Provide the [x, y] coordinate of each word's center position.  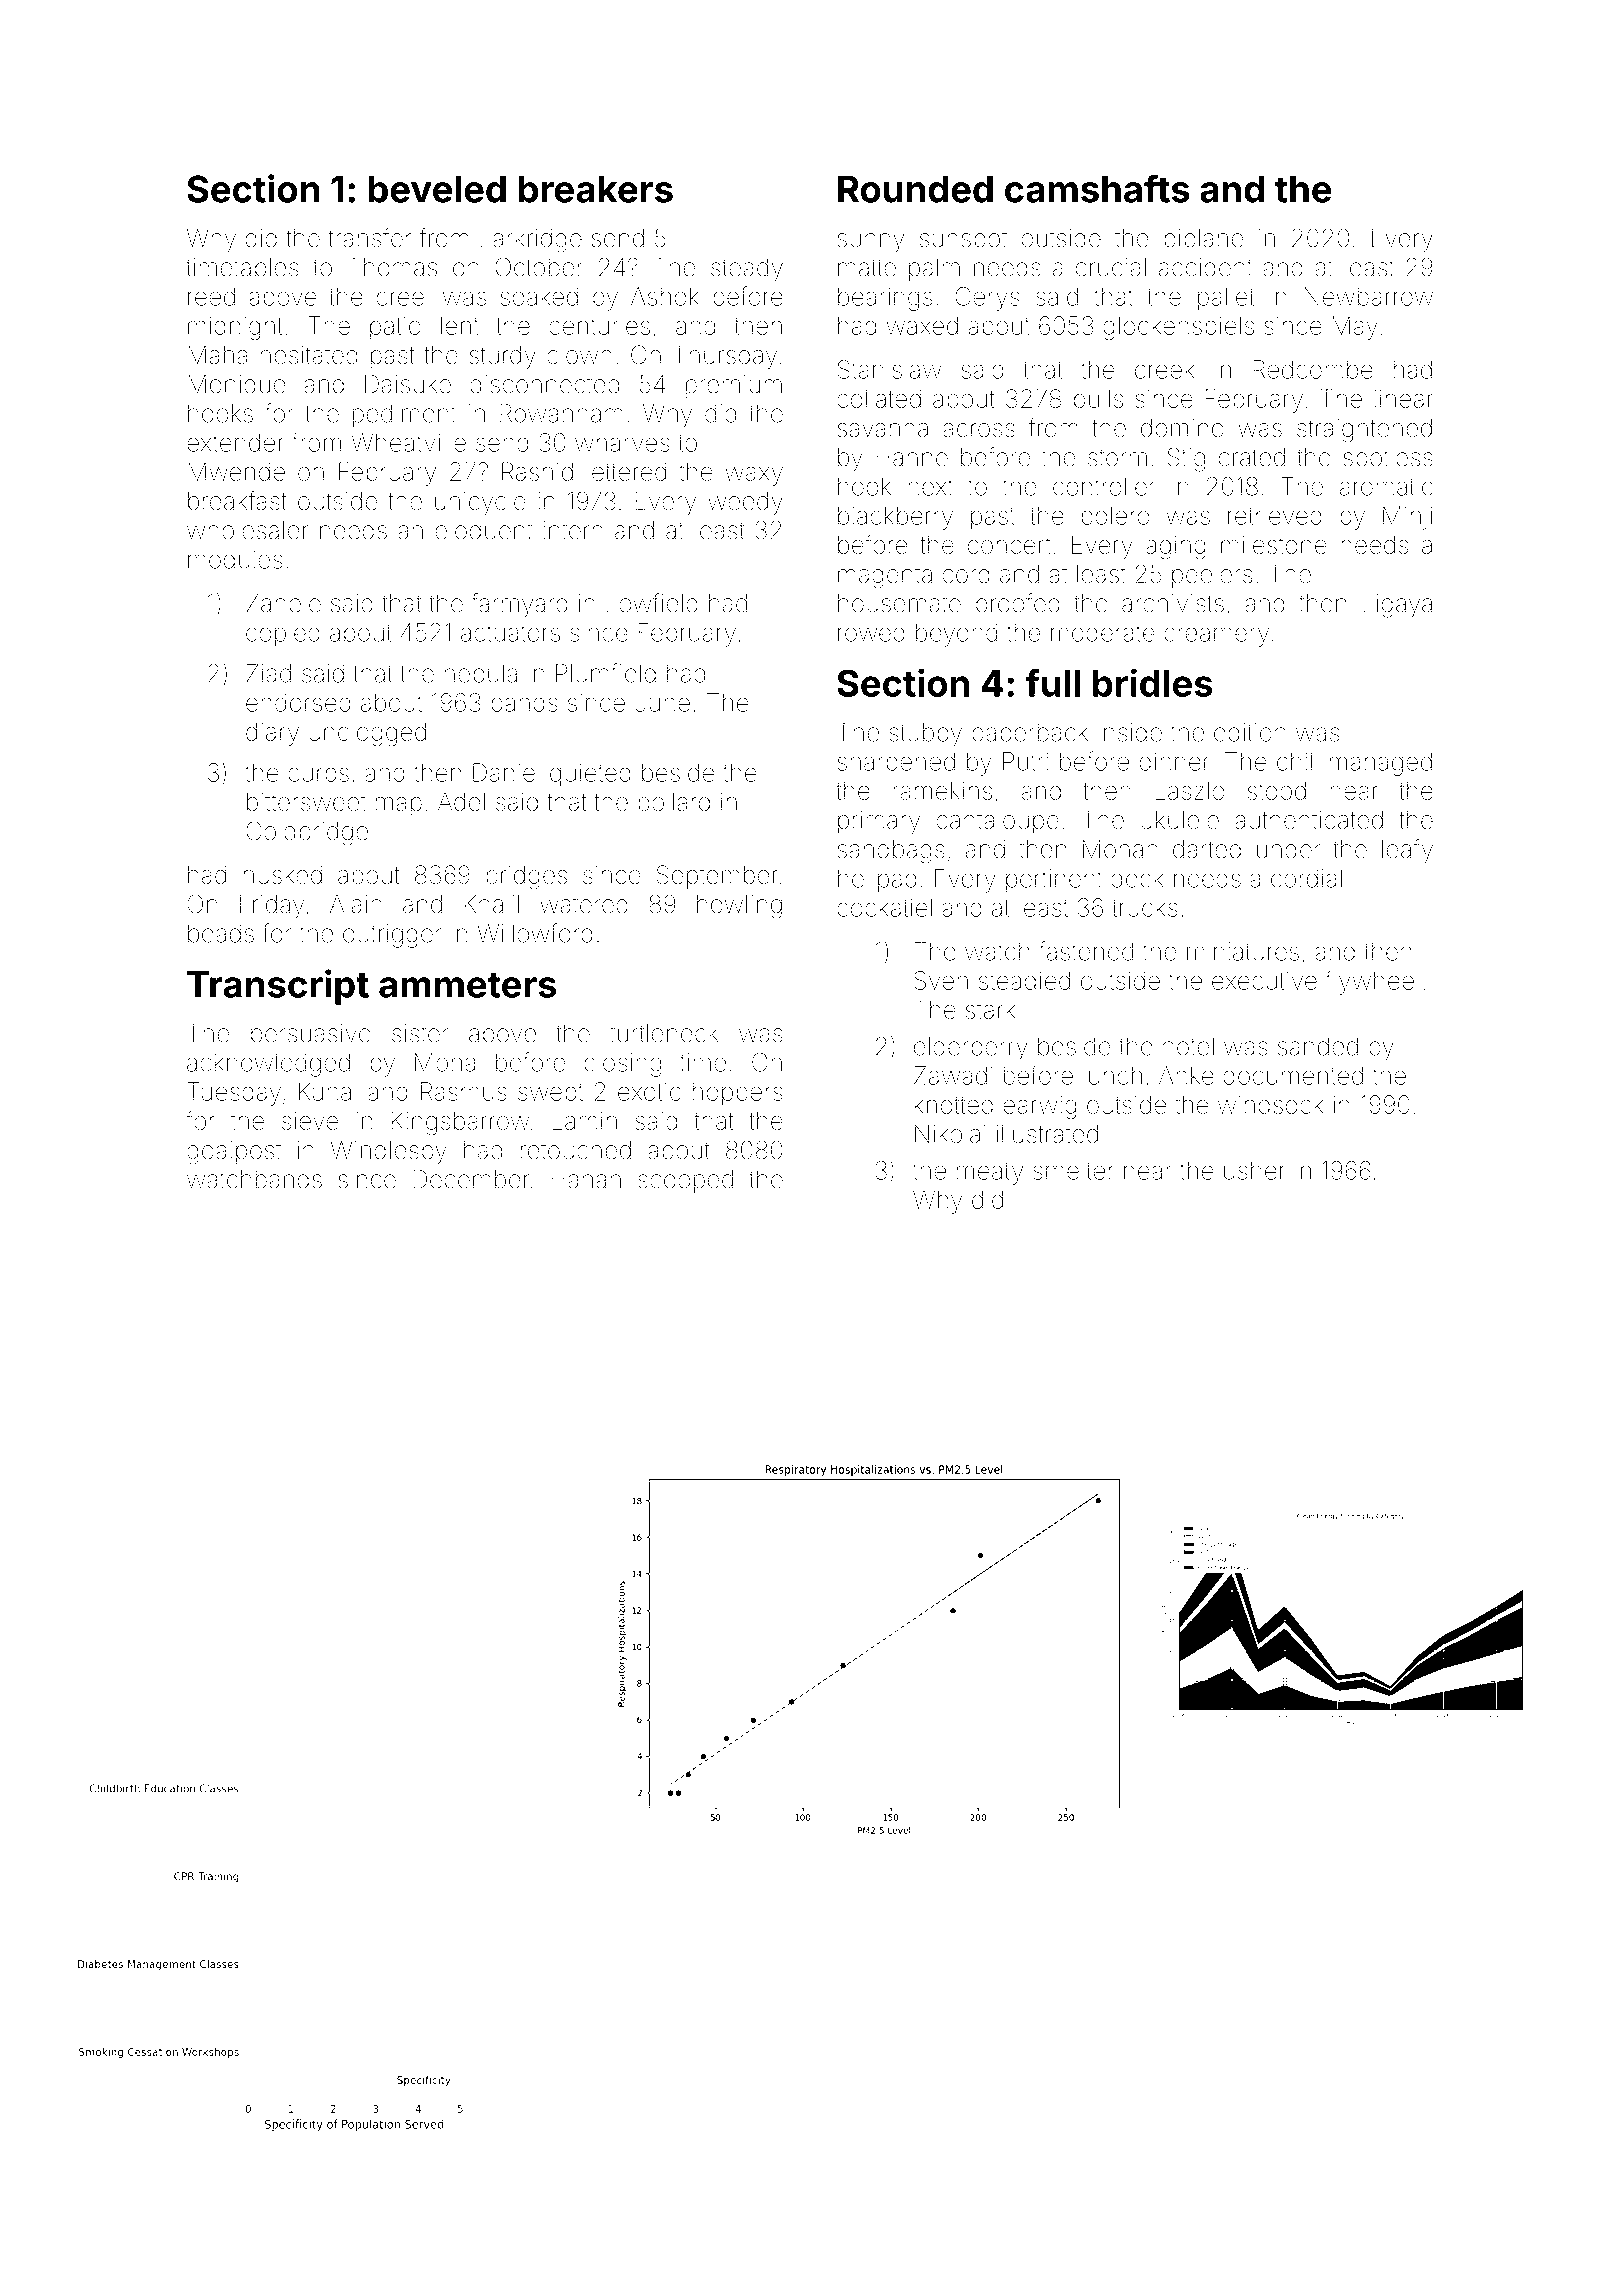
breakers [596, 189]
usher [1254, 1170]
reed [211, 296]
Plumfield [606, 673]
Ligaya [1397, 606]
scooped [685, 1181]
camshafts [1097, 188]
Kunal [327, 1091]
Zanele [283, 603]
